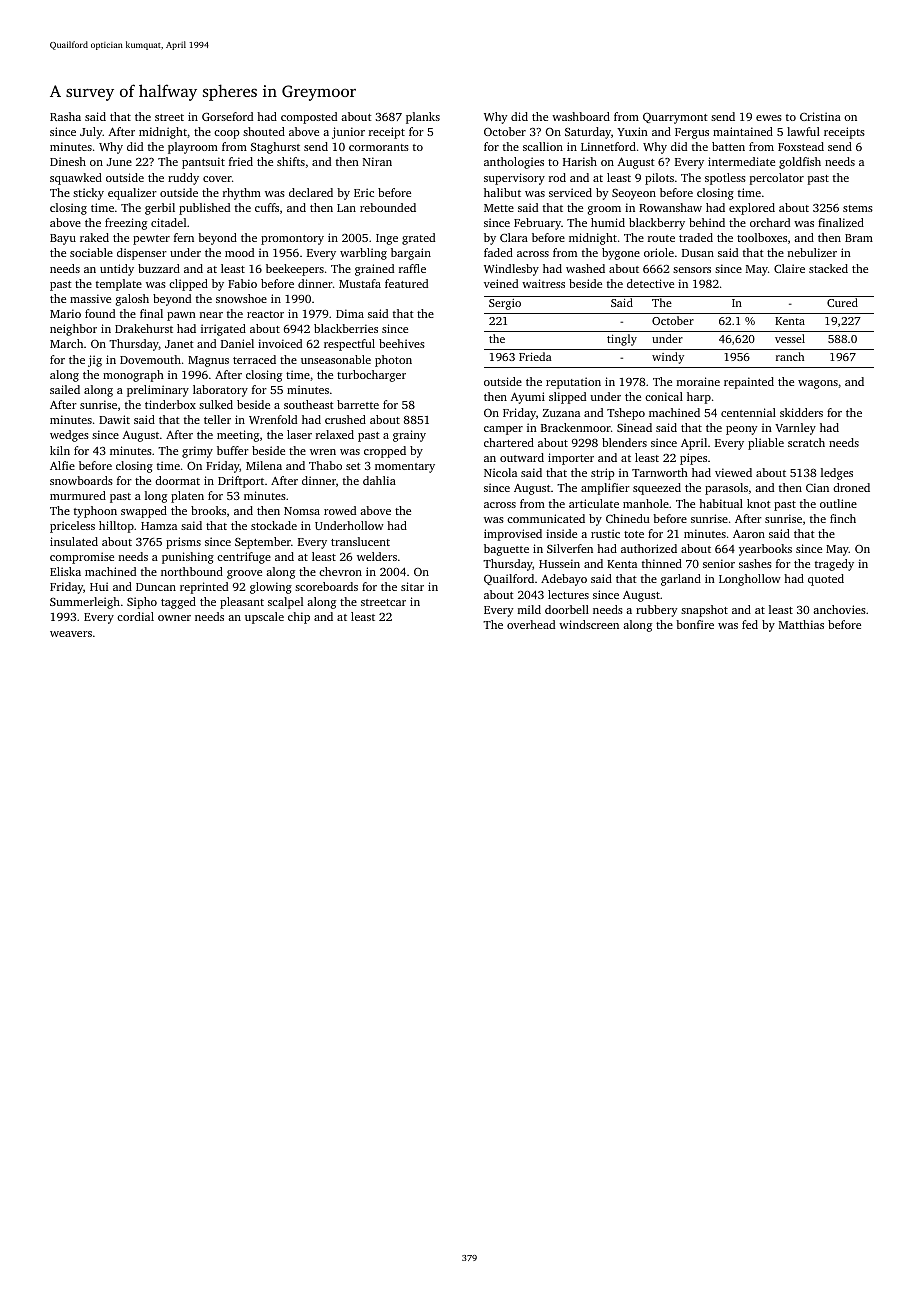 This screenshot has width=924, height=1308. What do you see at coordinates (385, 452) in the screenshot?
I see `cropped` at bounding box center [385, 452].
